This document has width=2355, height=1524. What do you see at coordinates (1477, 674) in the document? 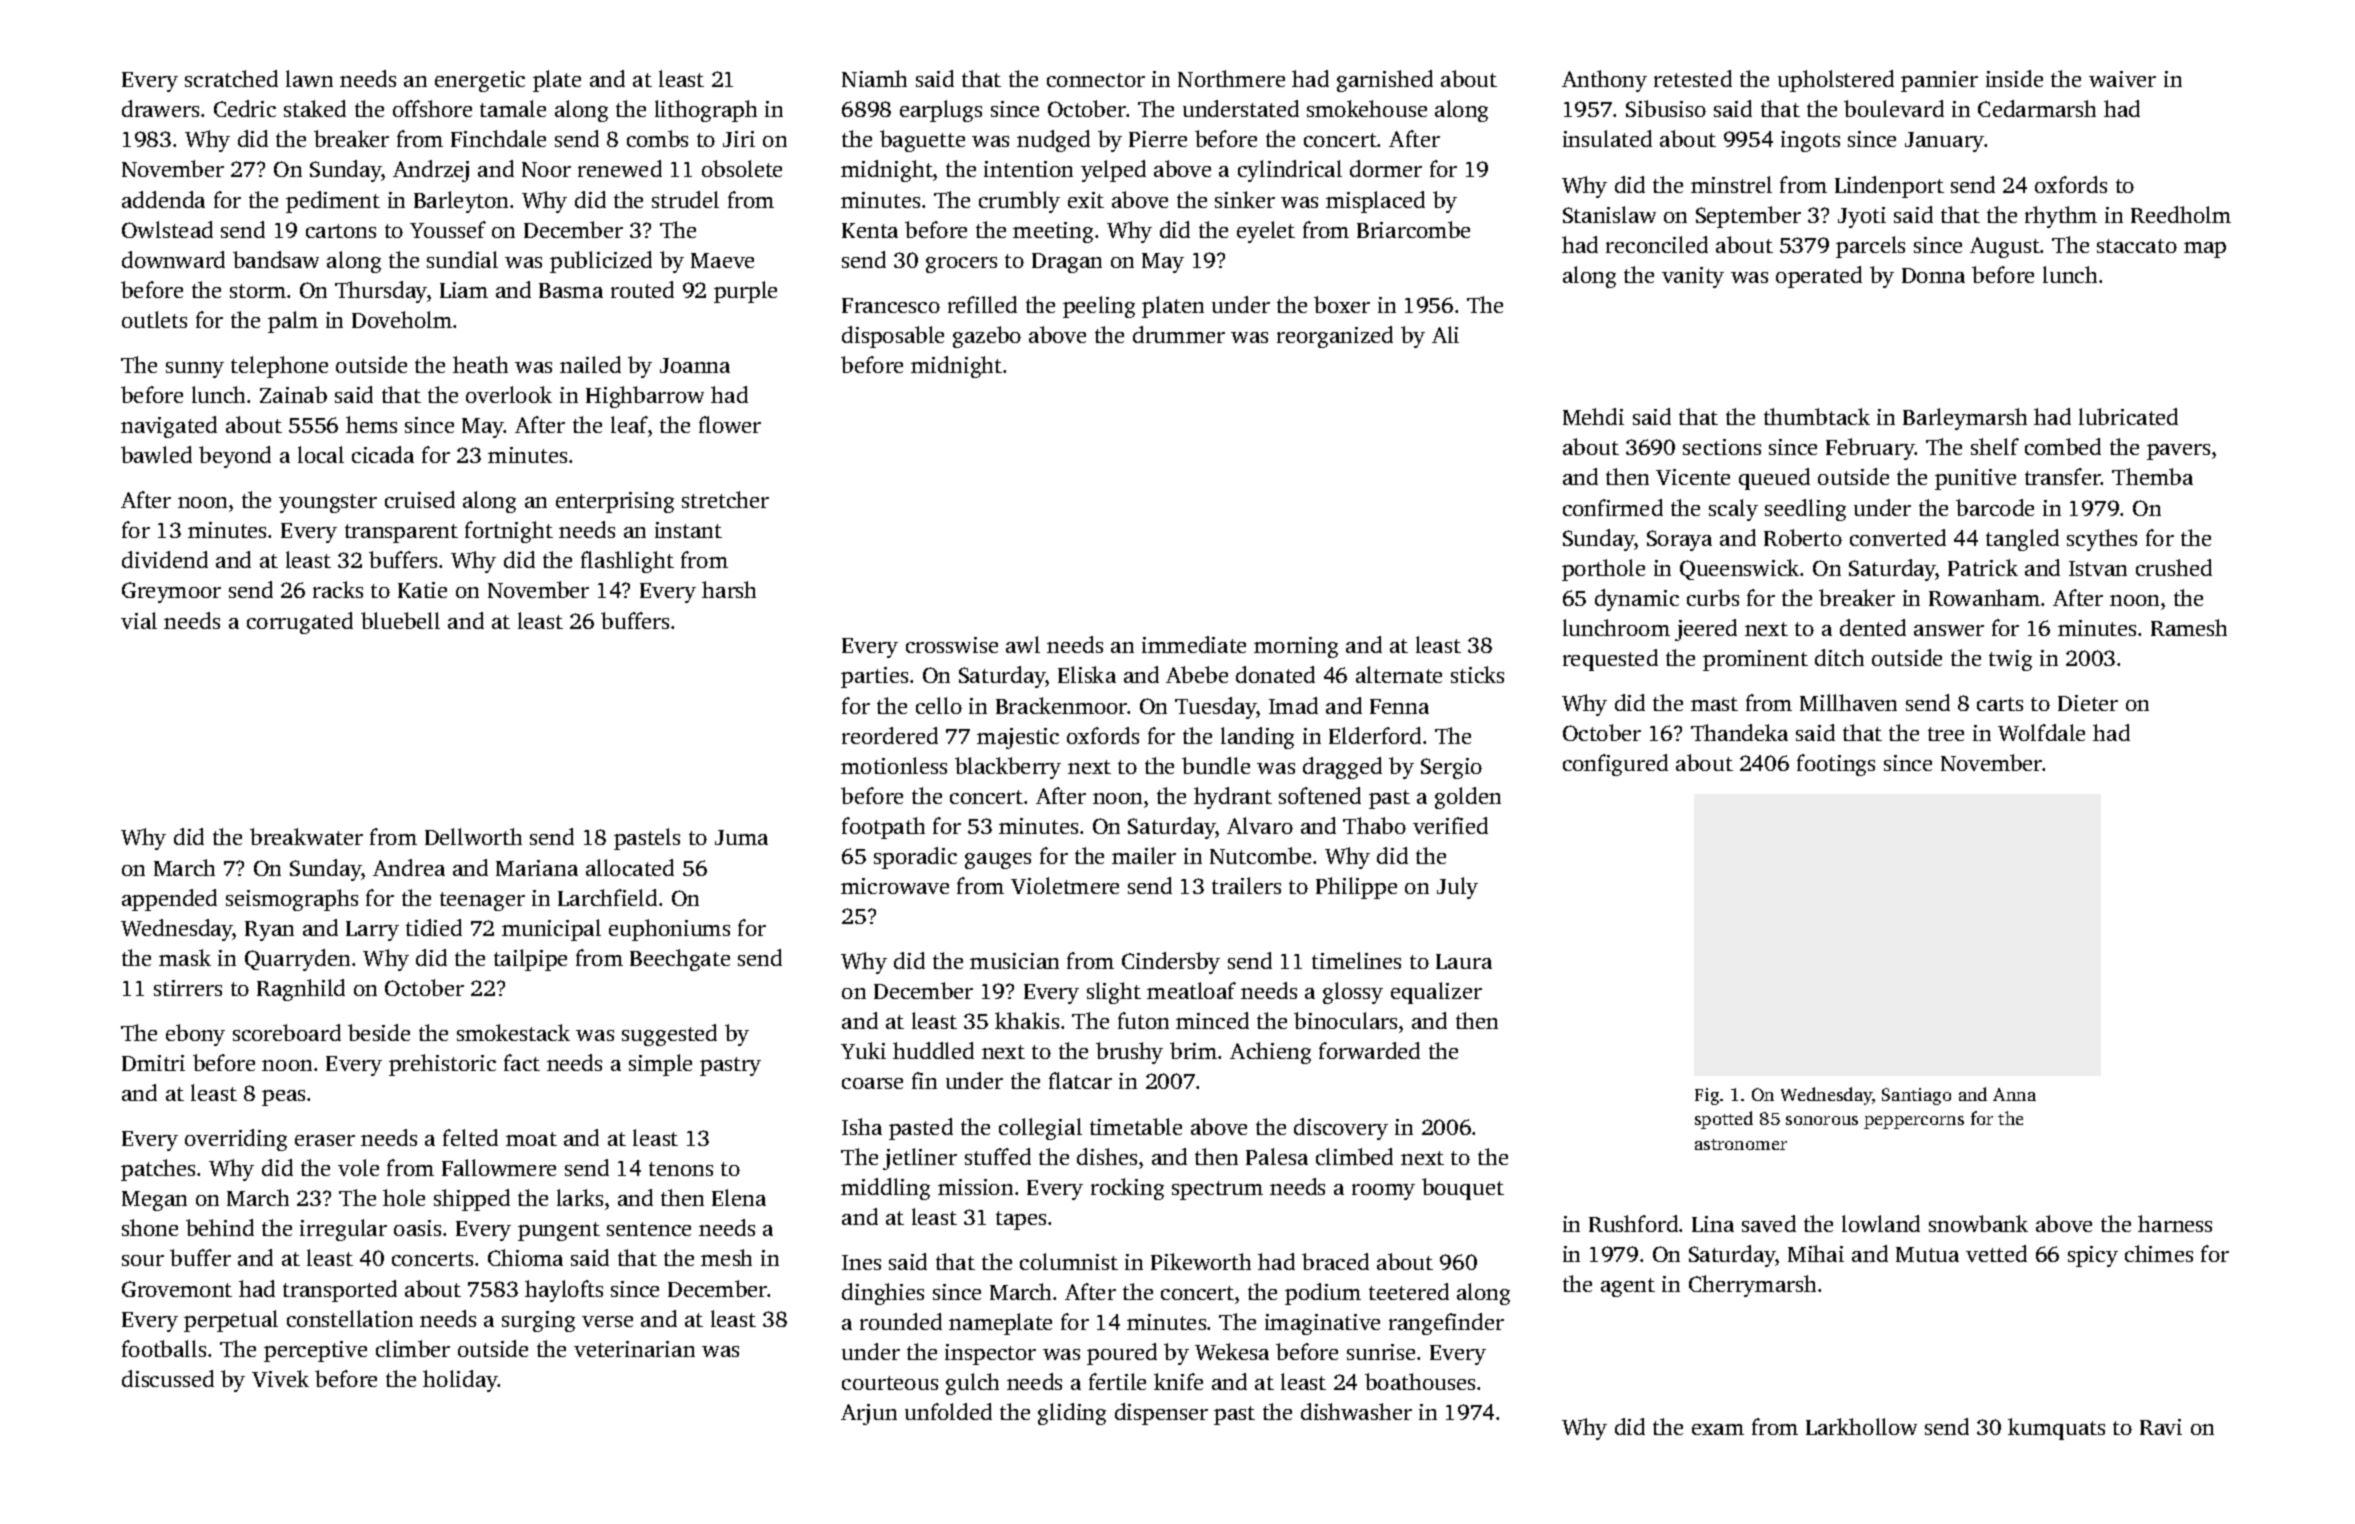
I see `sticks` at bounding box center [1477, 674].
